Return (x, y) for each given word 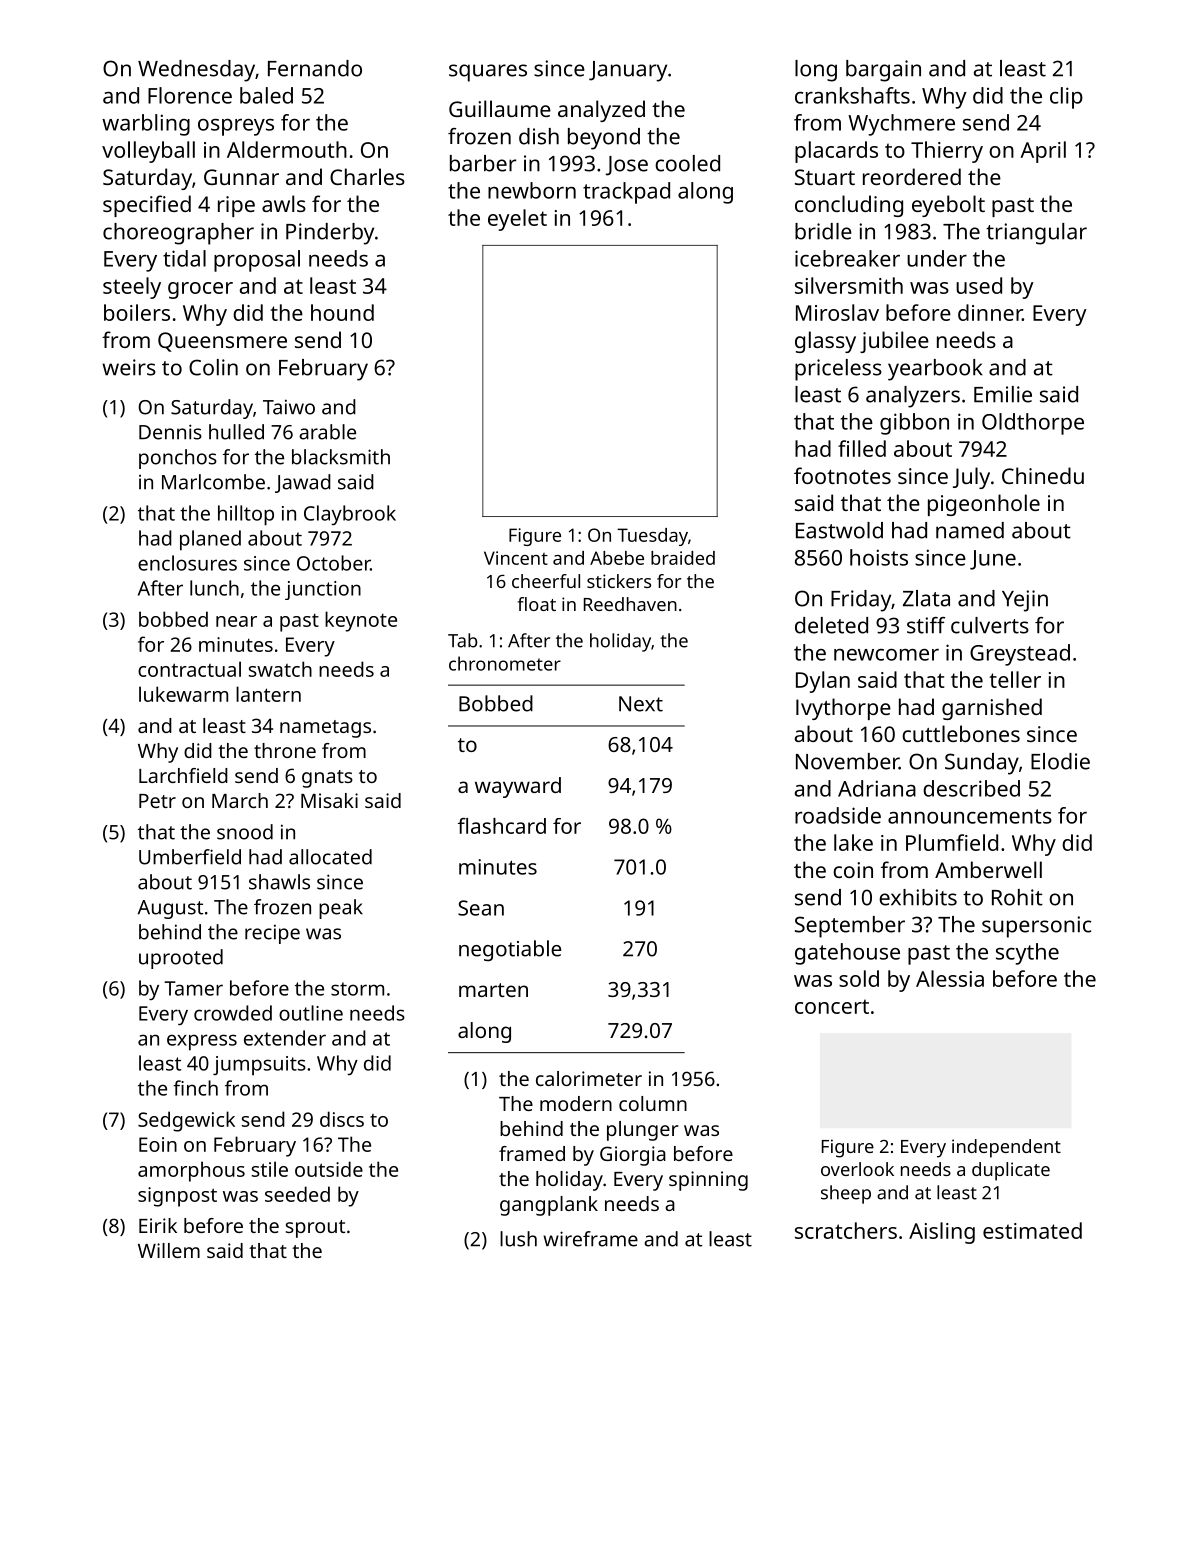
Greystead (1020, 655)
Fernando (315, 68)
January (628, 71)
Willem (169, 1250)
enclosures (187, 563)
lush (518, 1239)
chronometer (505, 663)
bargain (883, 71)
